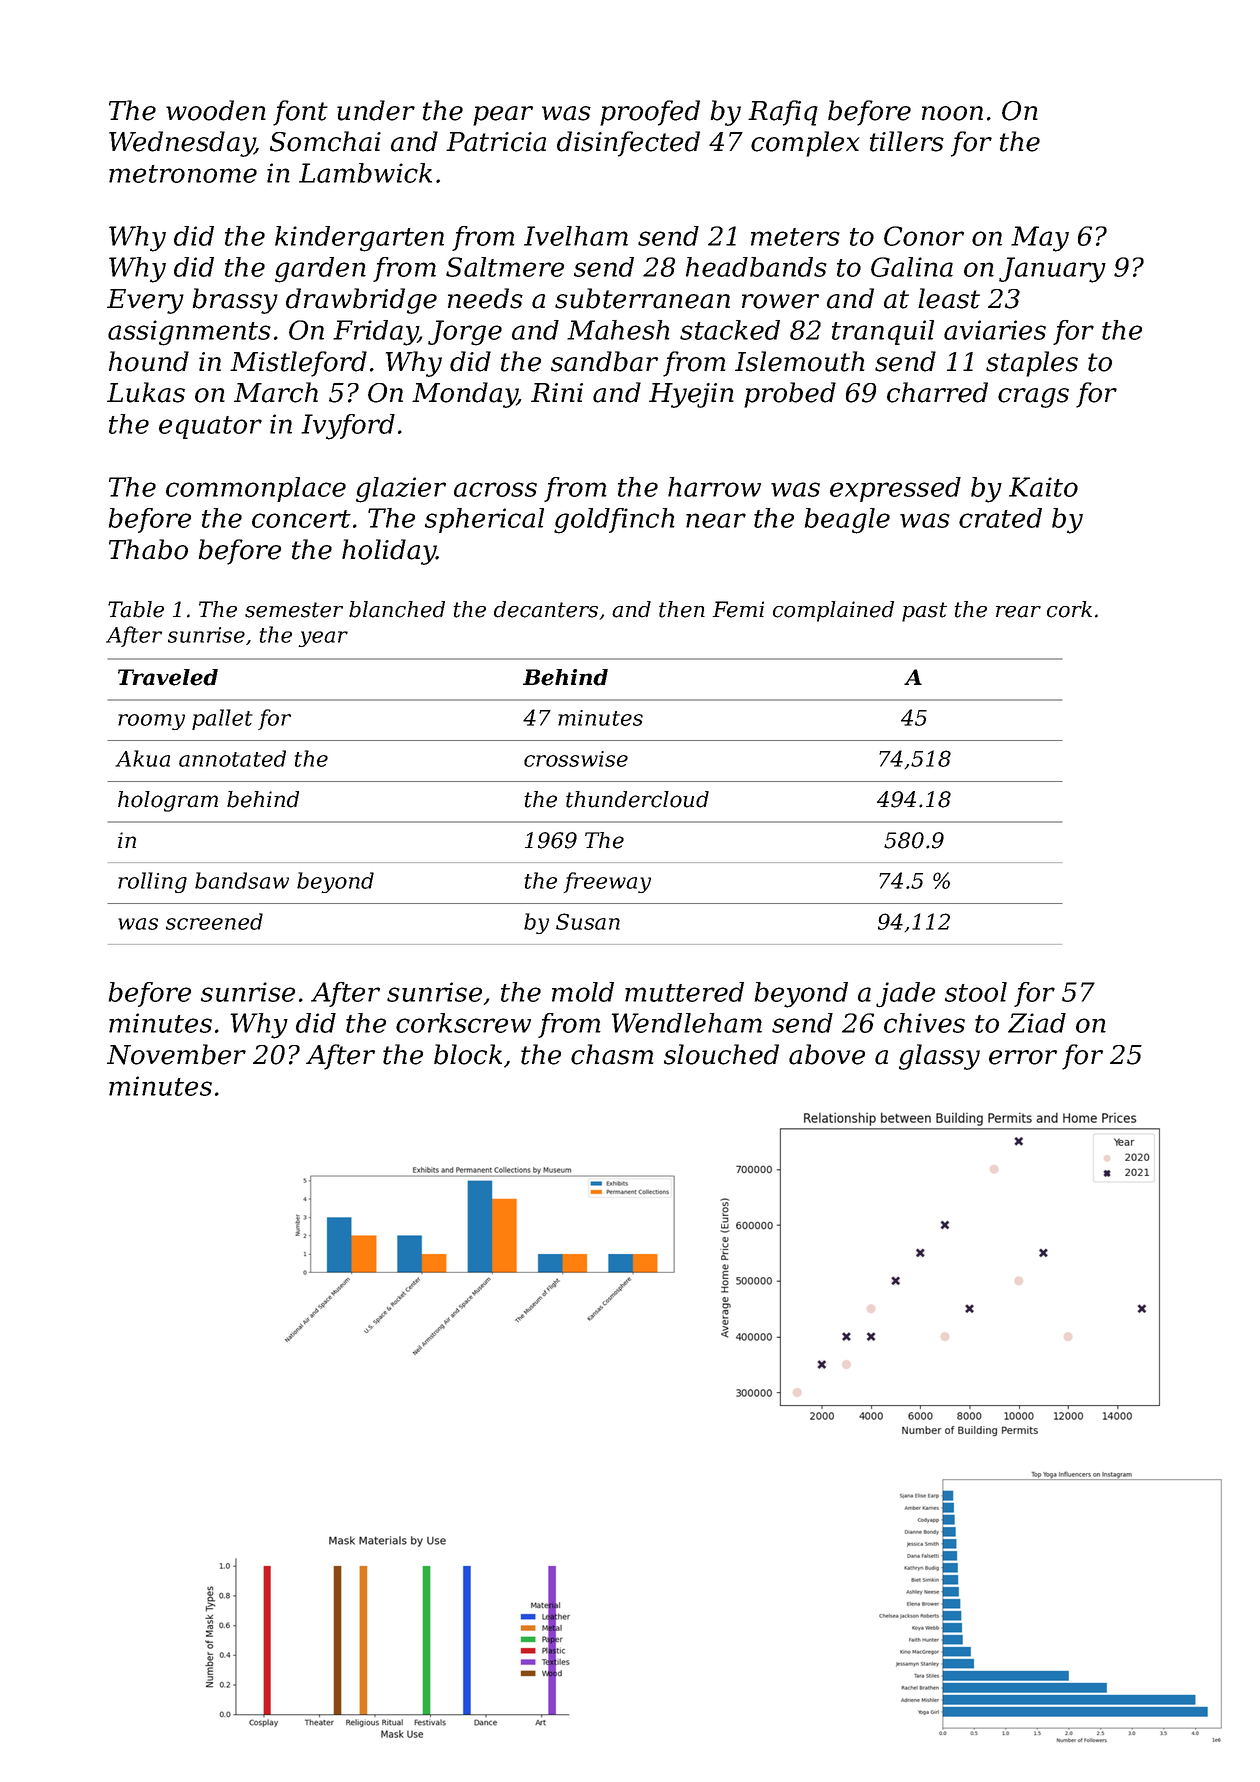 This screenshot has height=1782, width=1260. What do you see at coordinates (783, 113) in the screenshot?
I see `Rafiq` at bounding box center [783, 113].
